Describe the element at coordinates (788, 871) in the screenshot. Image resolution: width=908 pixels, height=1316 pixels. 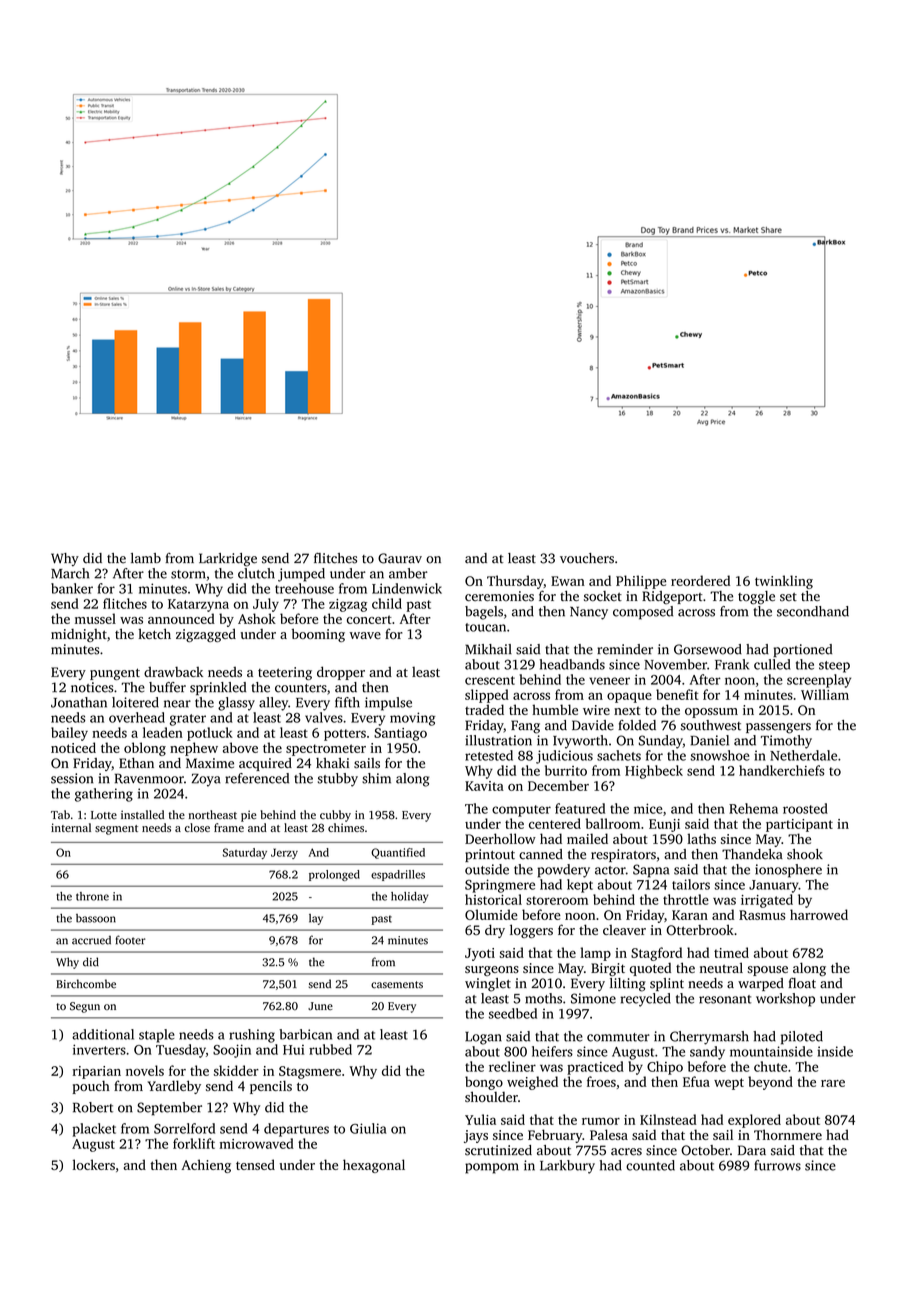
I see `ionosphere` at that location.
